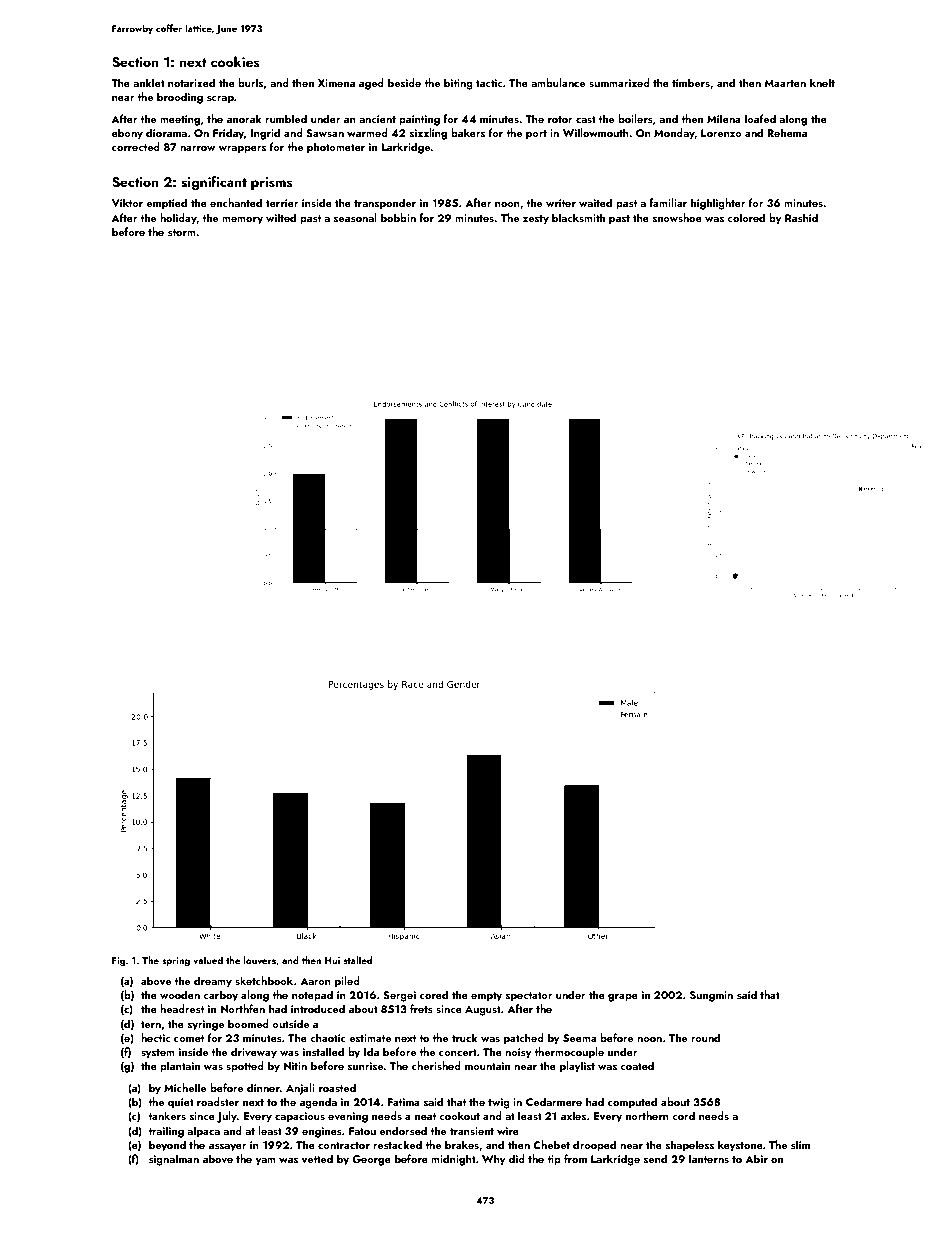 Image resolution: width=952 pixels, height=1233 pixels. What do you see at coordinates (586, 119) in the screenshot?
I see `cast` at bounding box center [586, 119].
